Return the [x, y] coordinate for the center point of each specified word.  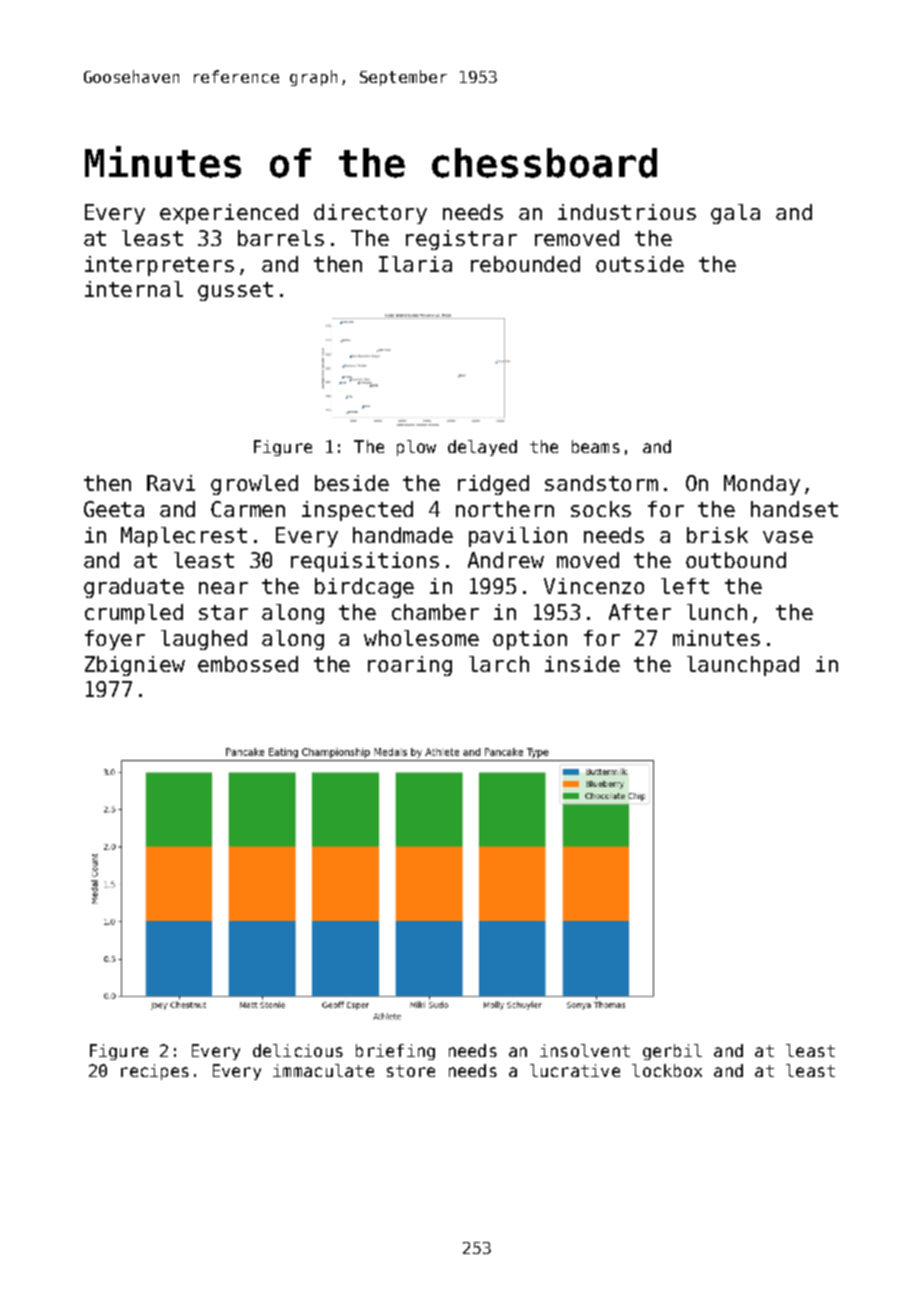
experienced [229, 214]
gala [735, 214]
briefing [395, 1052]
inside [582, 664]
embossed [248, 664]
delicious [298, 1050]
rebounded [525, 264]
